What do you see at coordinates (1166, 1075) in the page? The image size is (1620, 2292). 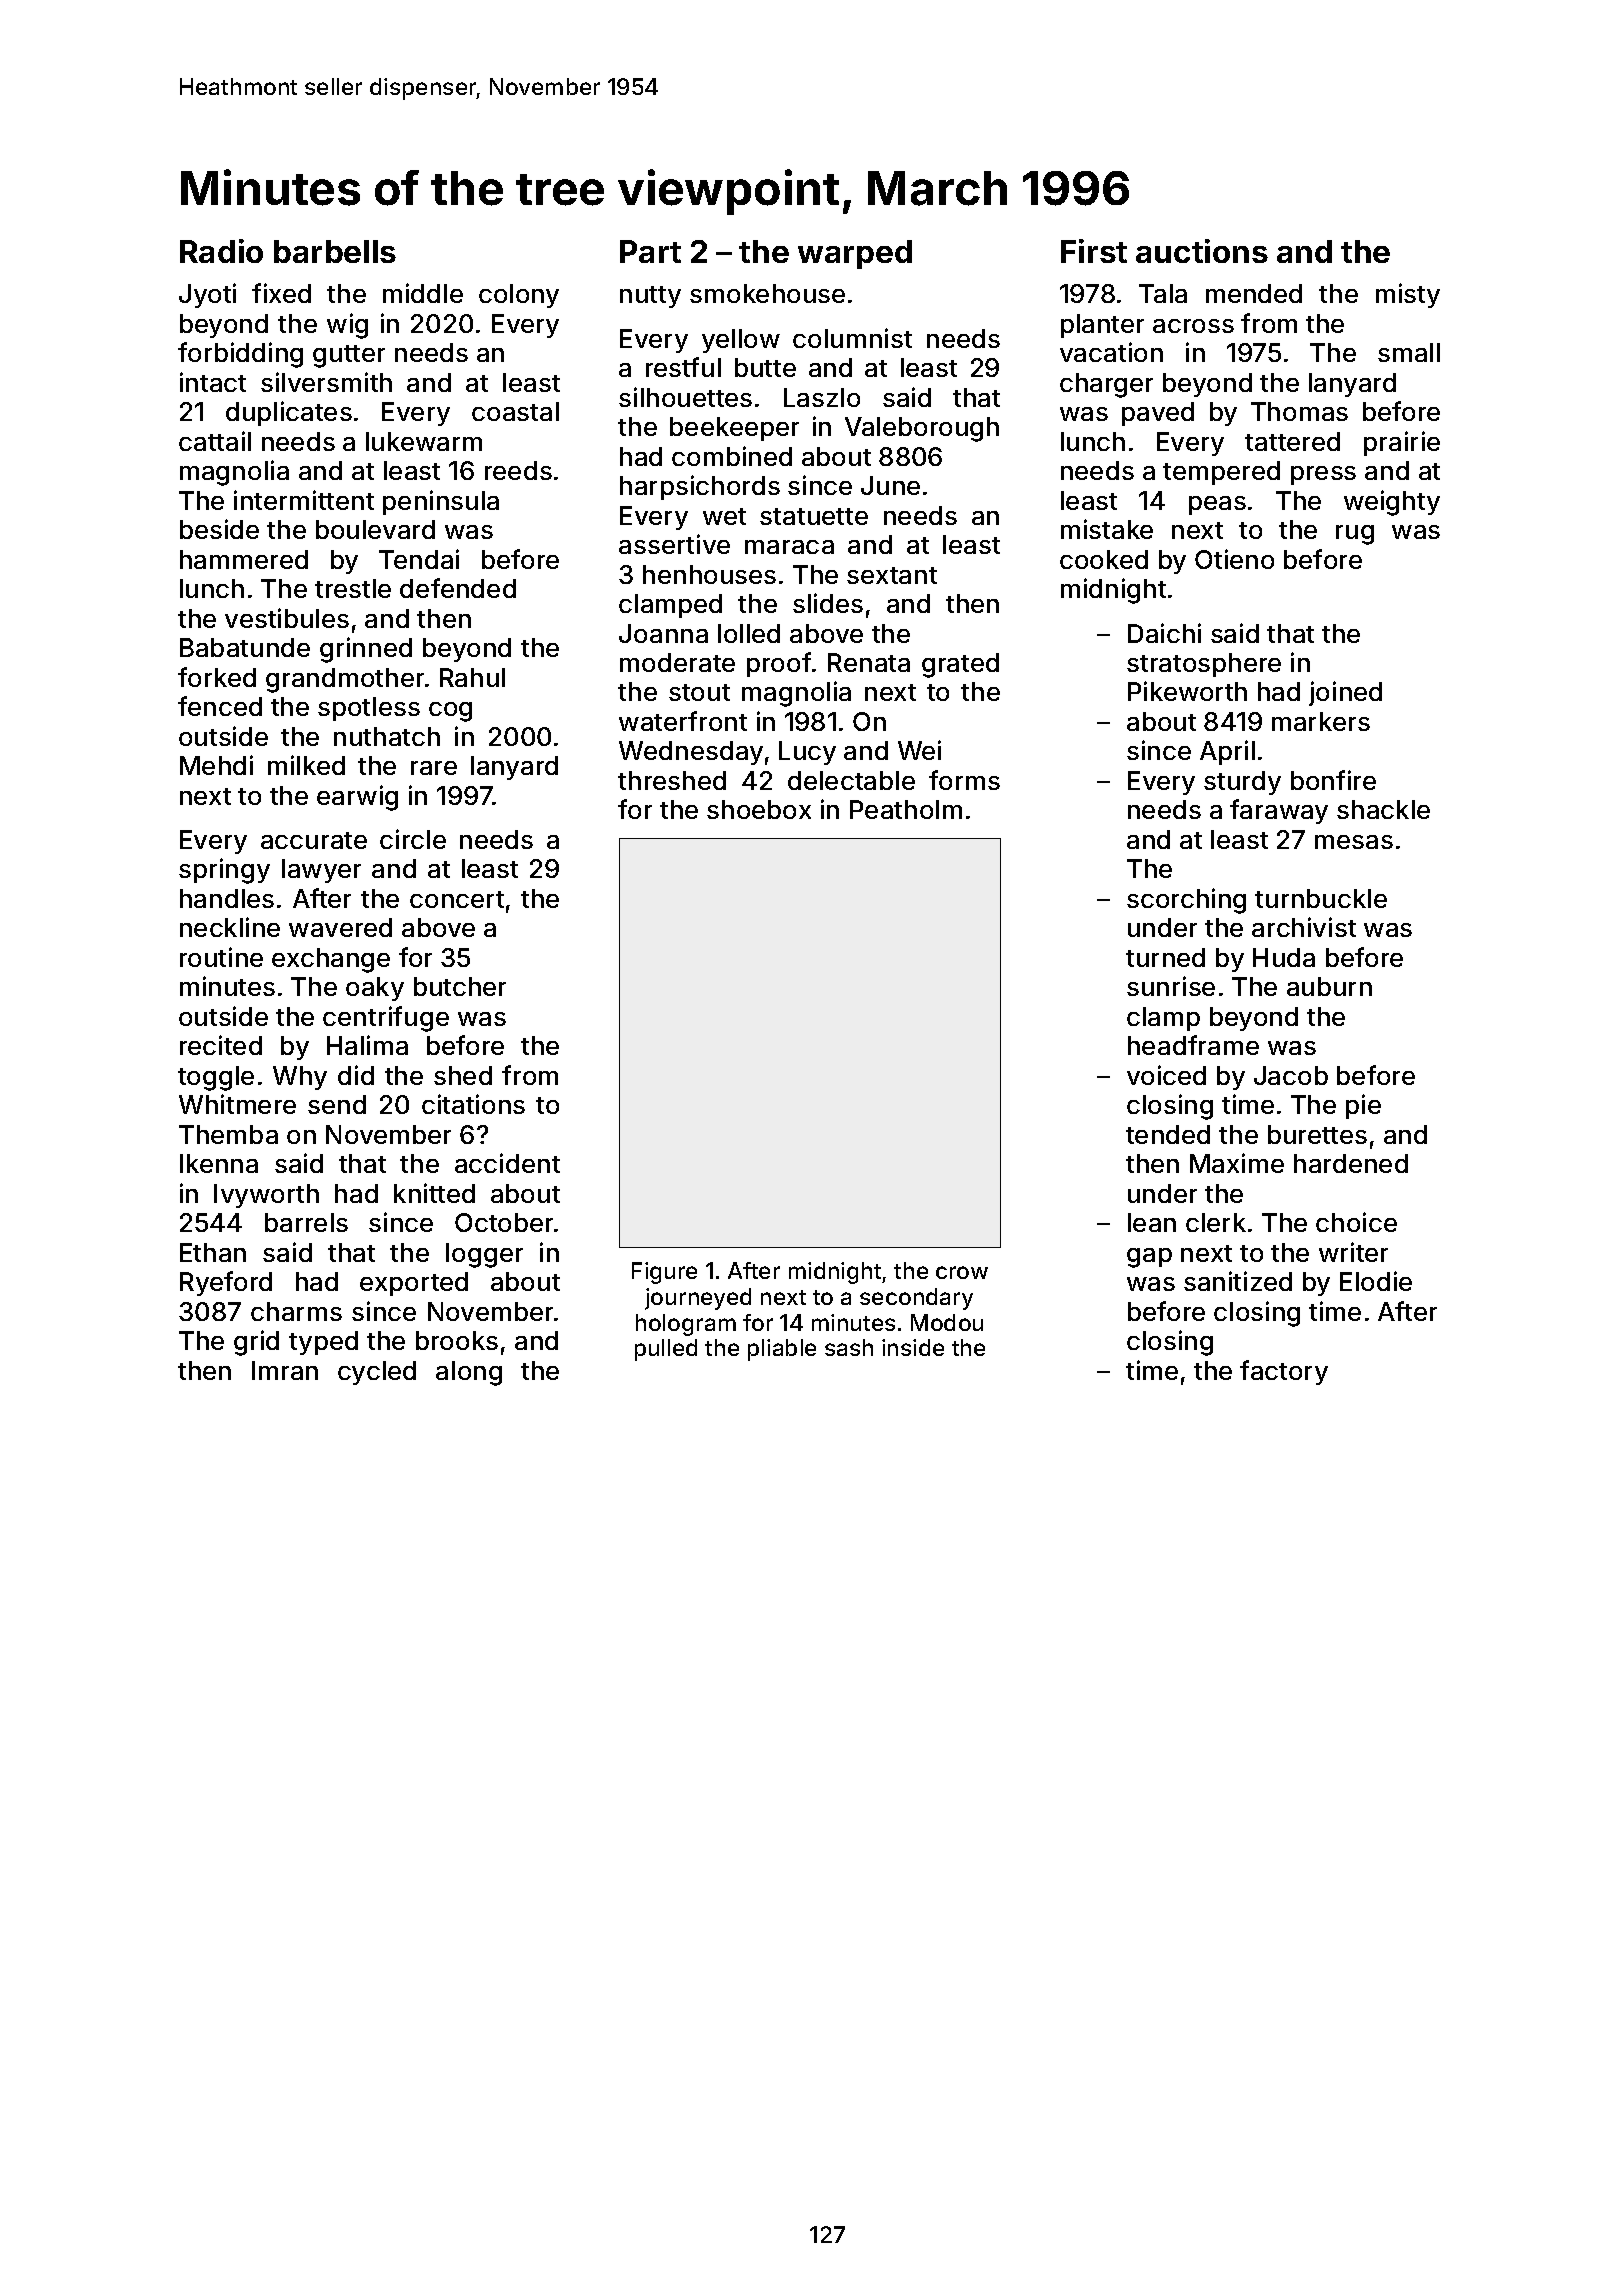 I see `voiced` at bounding box center [1166, 1075].
